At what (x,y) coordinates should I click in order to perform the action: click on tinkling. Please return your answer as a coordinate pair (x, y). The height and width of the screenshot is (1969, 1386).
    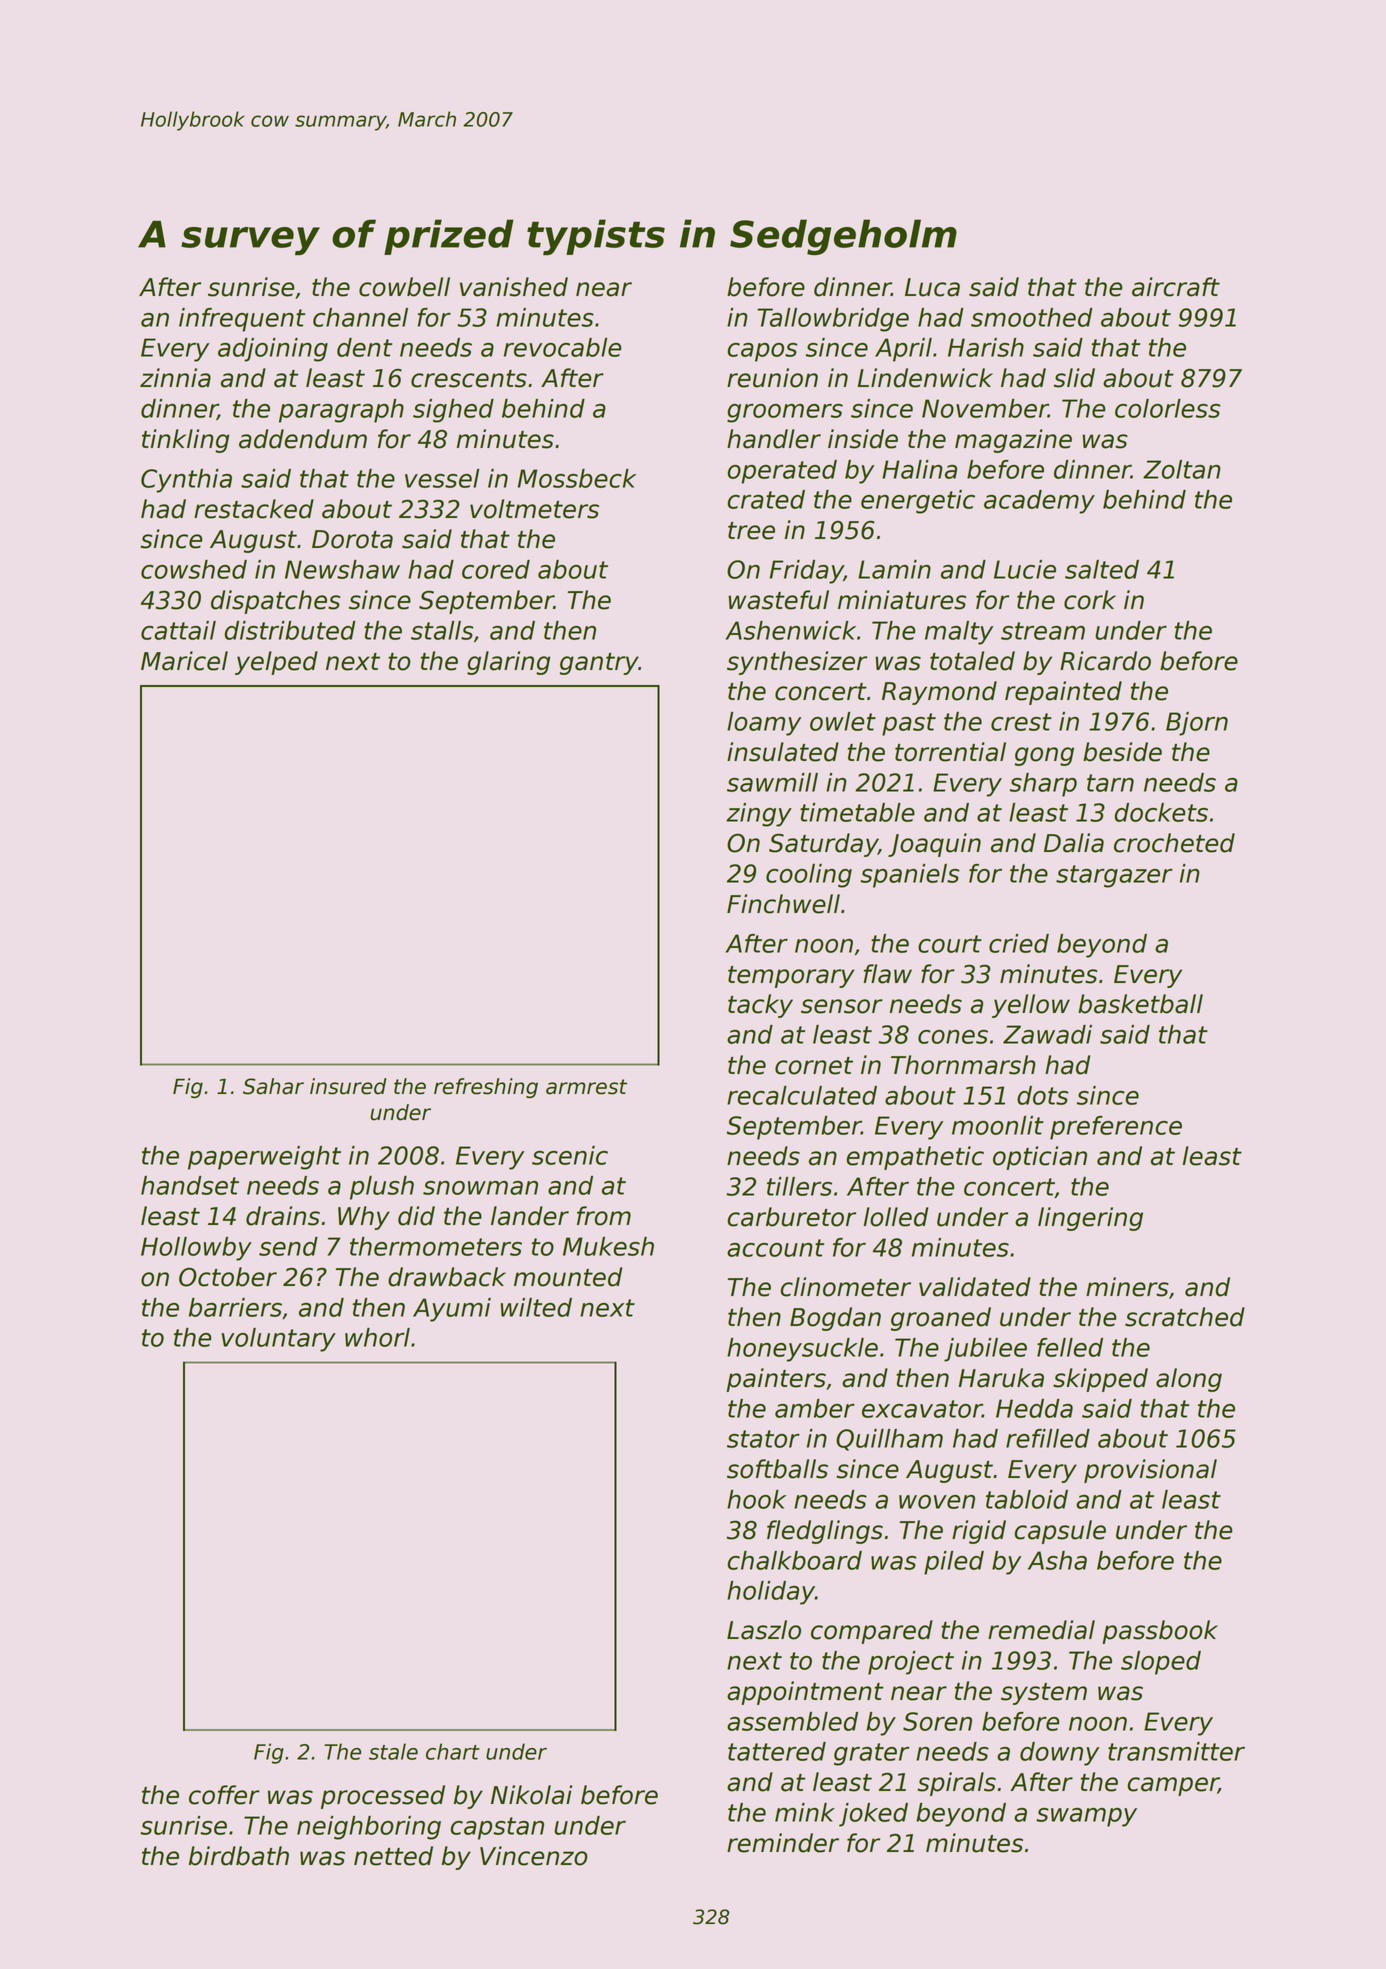
    Looking at the image, I should click on (185, 441).
